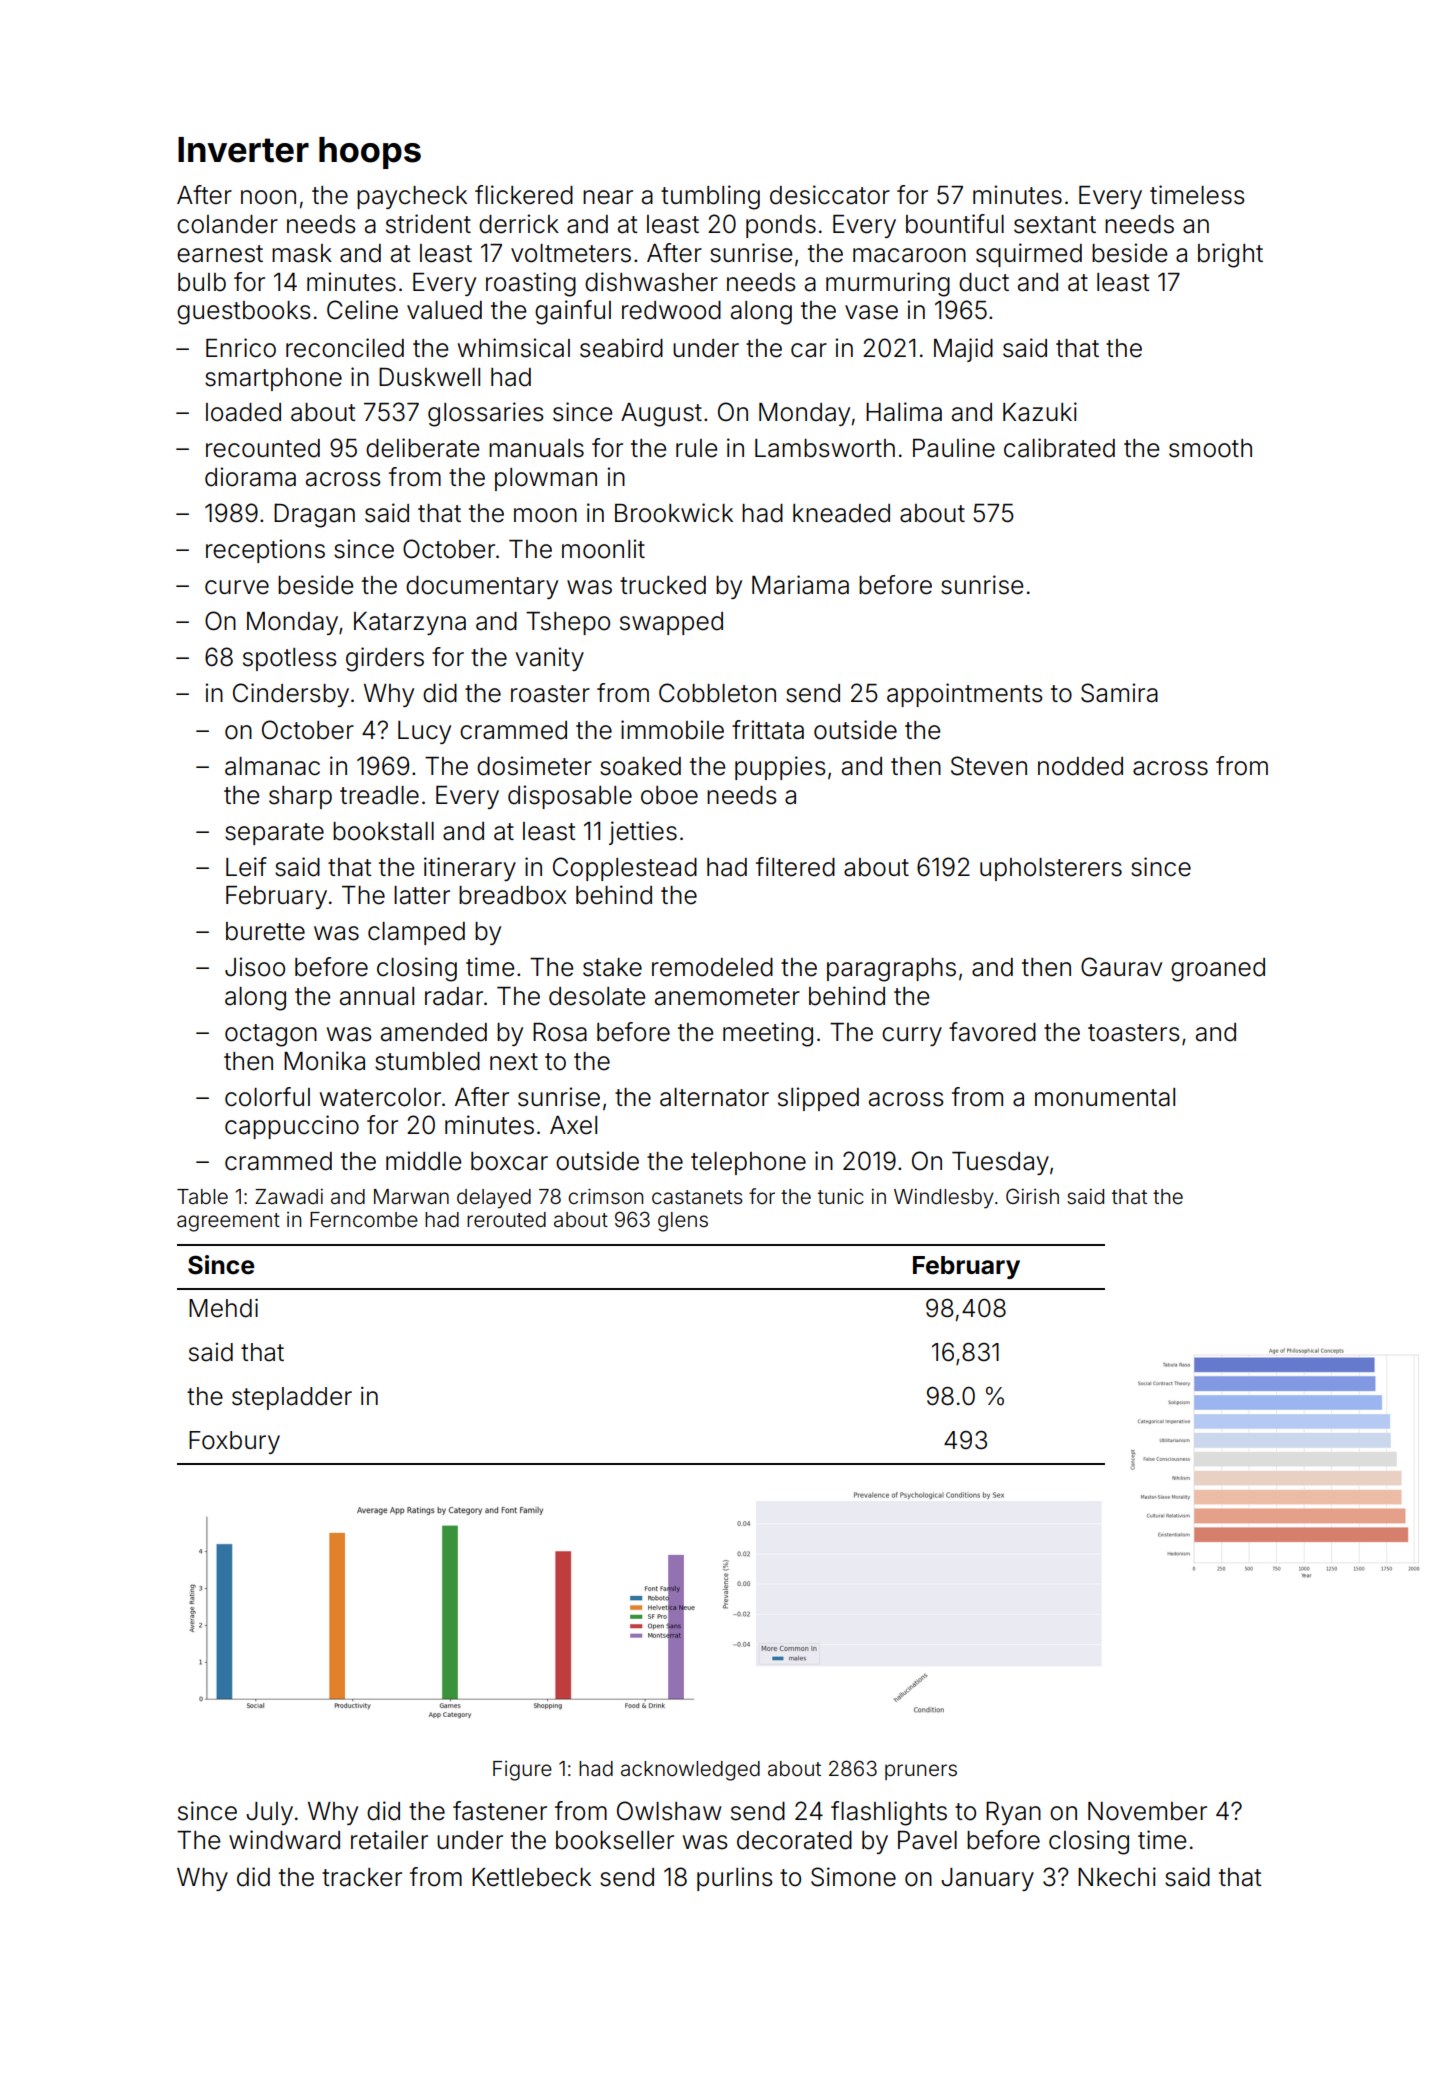 Image resolution: width=1450 pixels, height=2100 pixels. I want to click on Brookwick, so click(674, 513).
